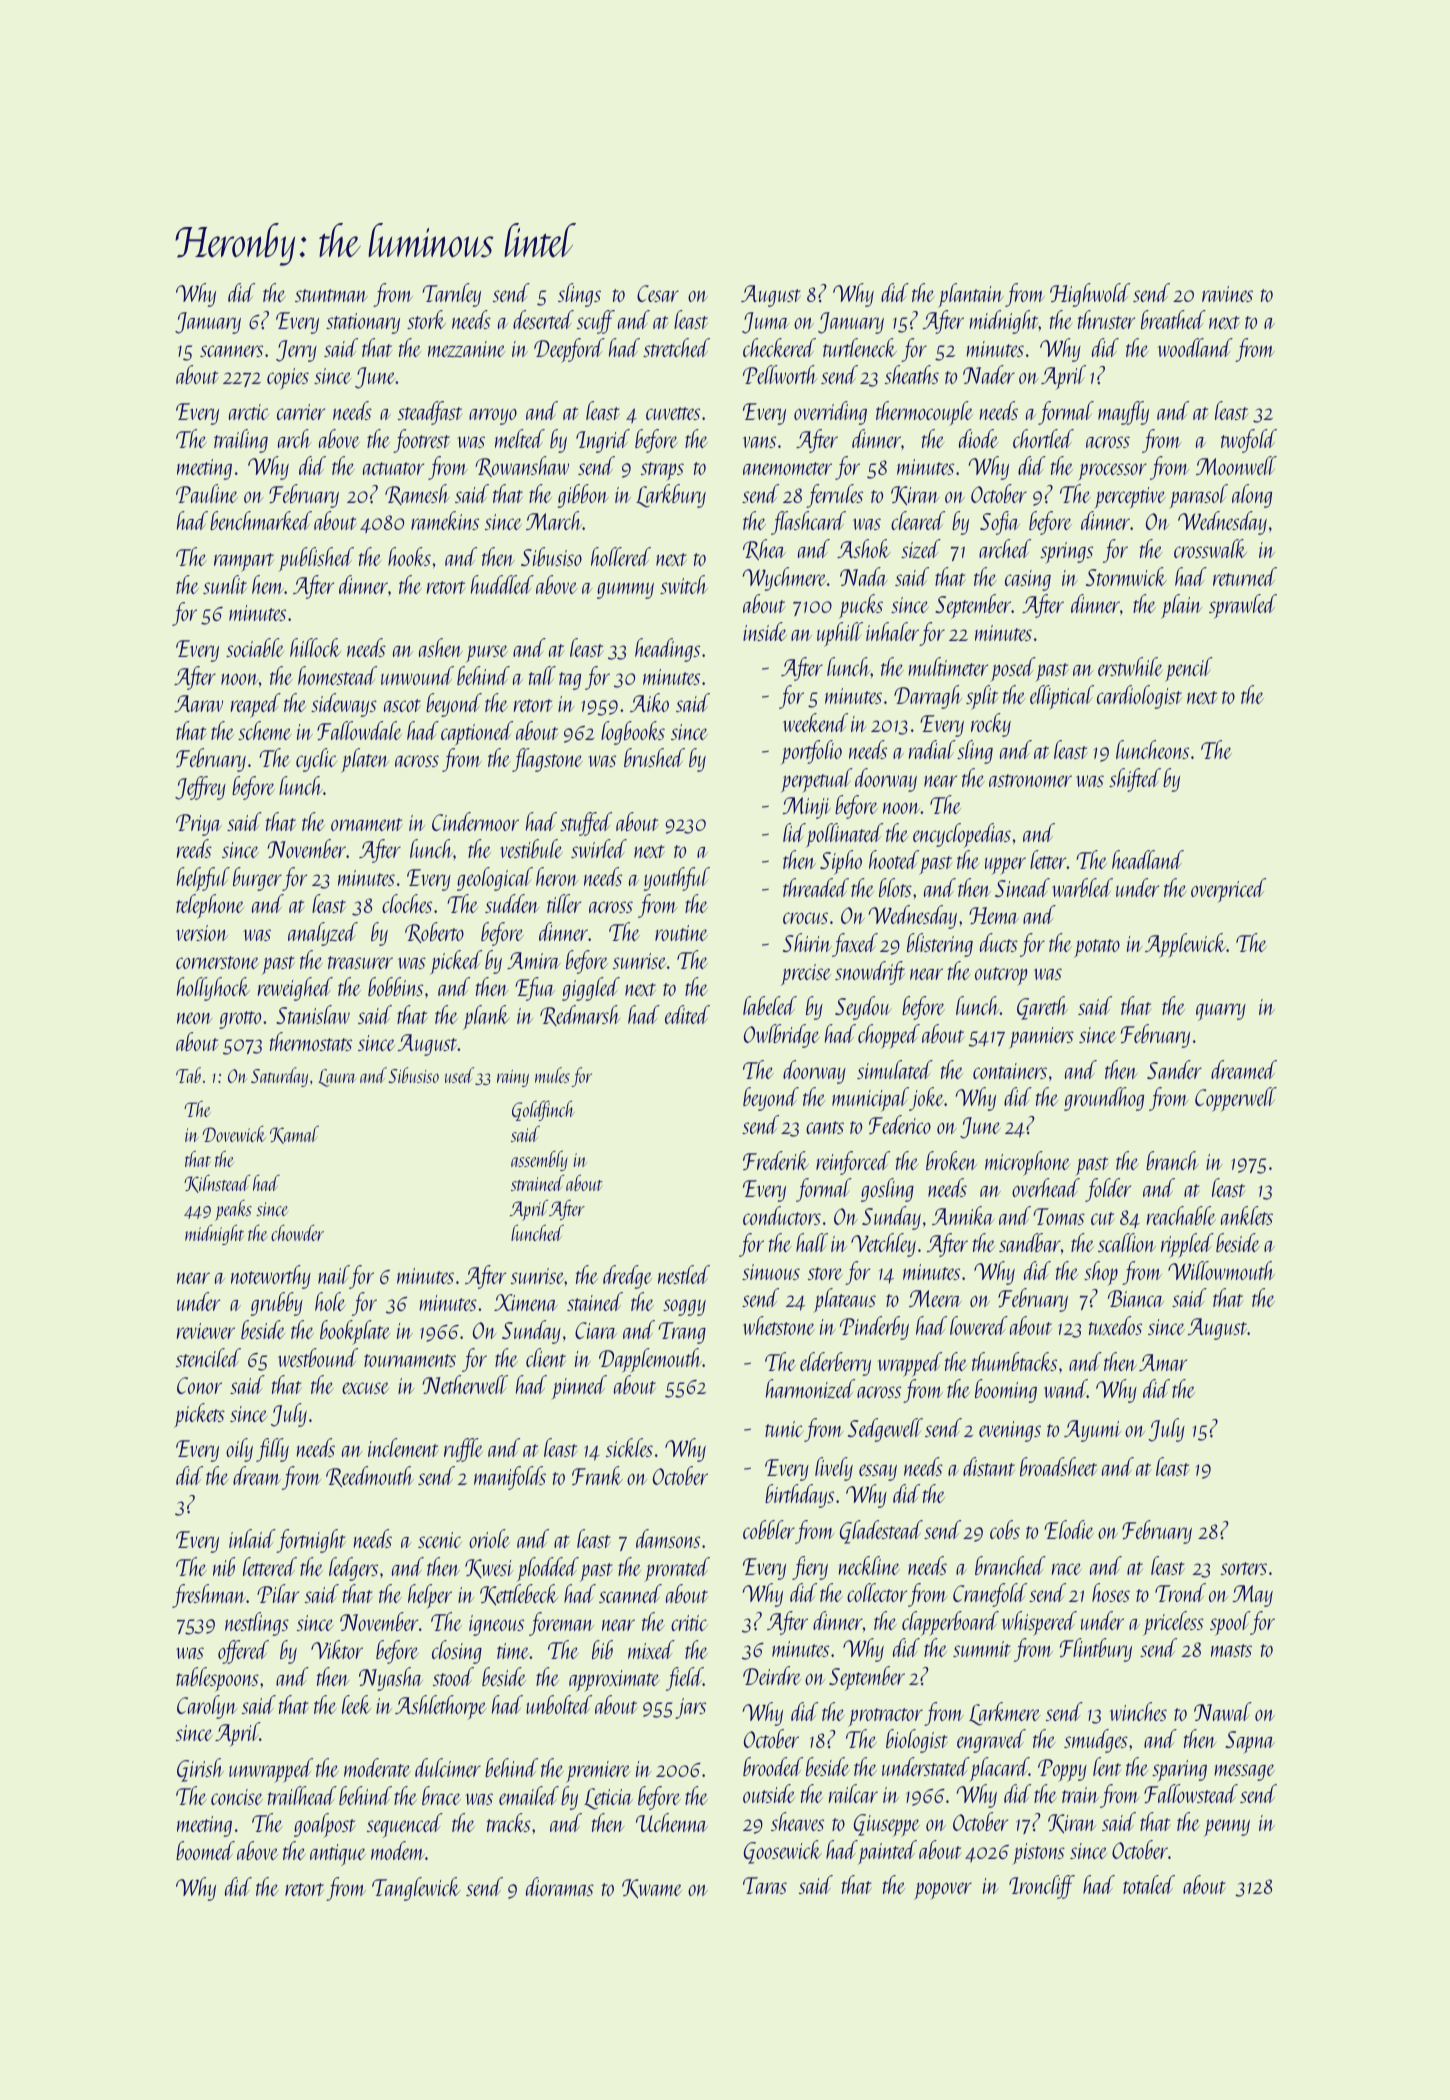  Describe the element at coordinates (1005, 866) in the screenshot. I see `upper` at that location.
